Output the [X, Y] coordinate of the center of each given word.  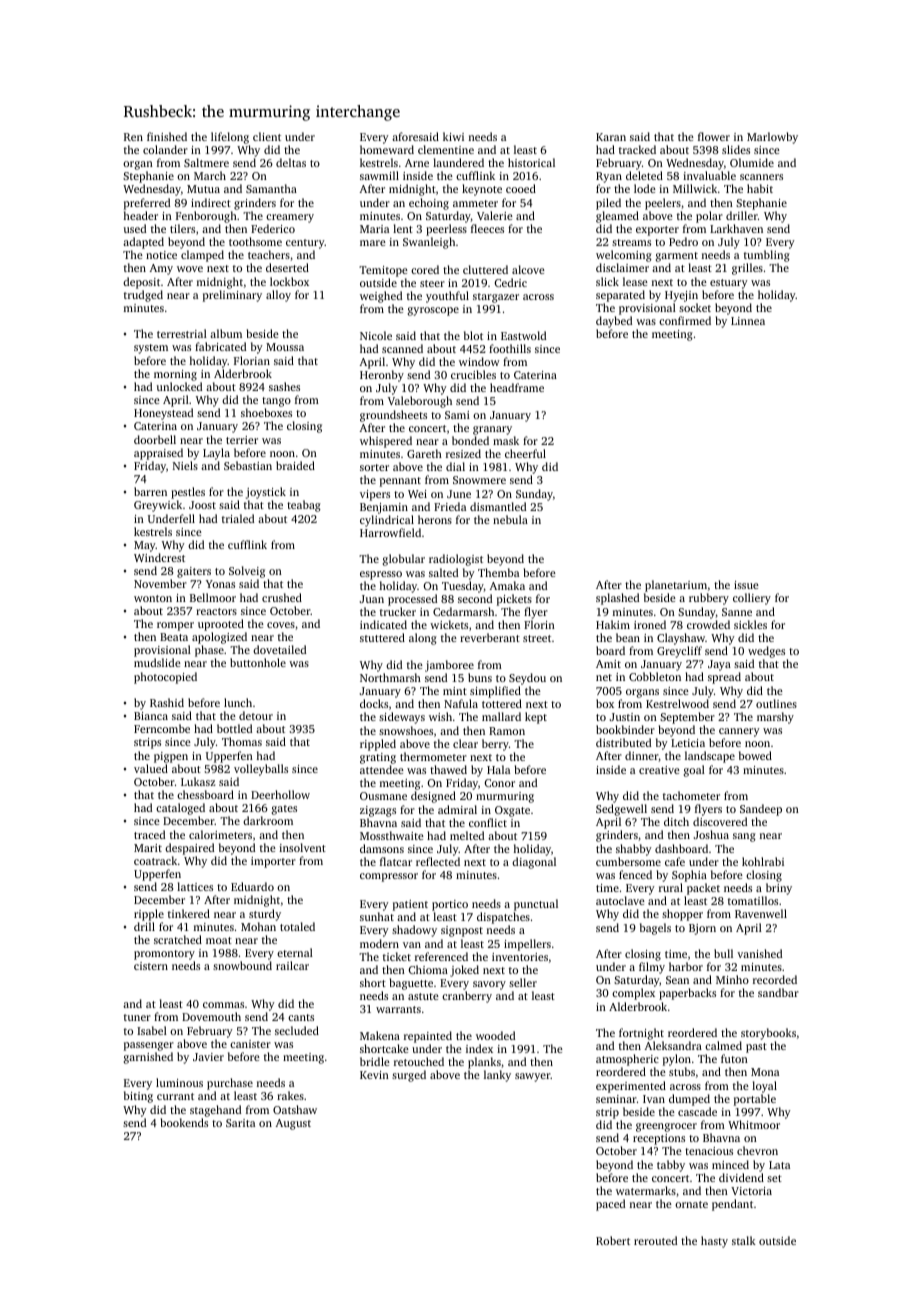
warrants [398, 1009]
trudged [143, 296]
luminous [179, 1082]
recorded [775, 979]
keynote [482, 190]
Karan [611, 137]
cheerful [525, 453]
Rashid [167, 702]
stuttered [382, 637]
